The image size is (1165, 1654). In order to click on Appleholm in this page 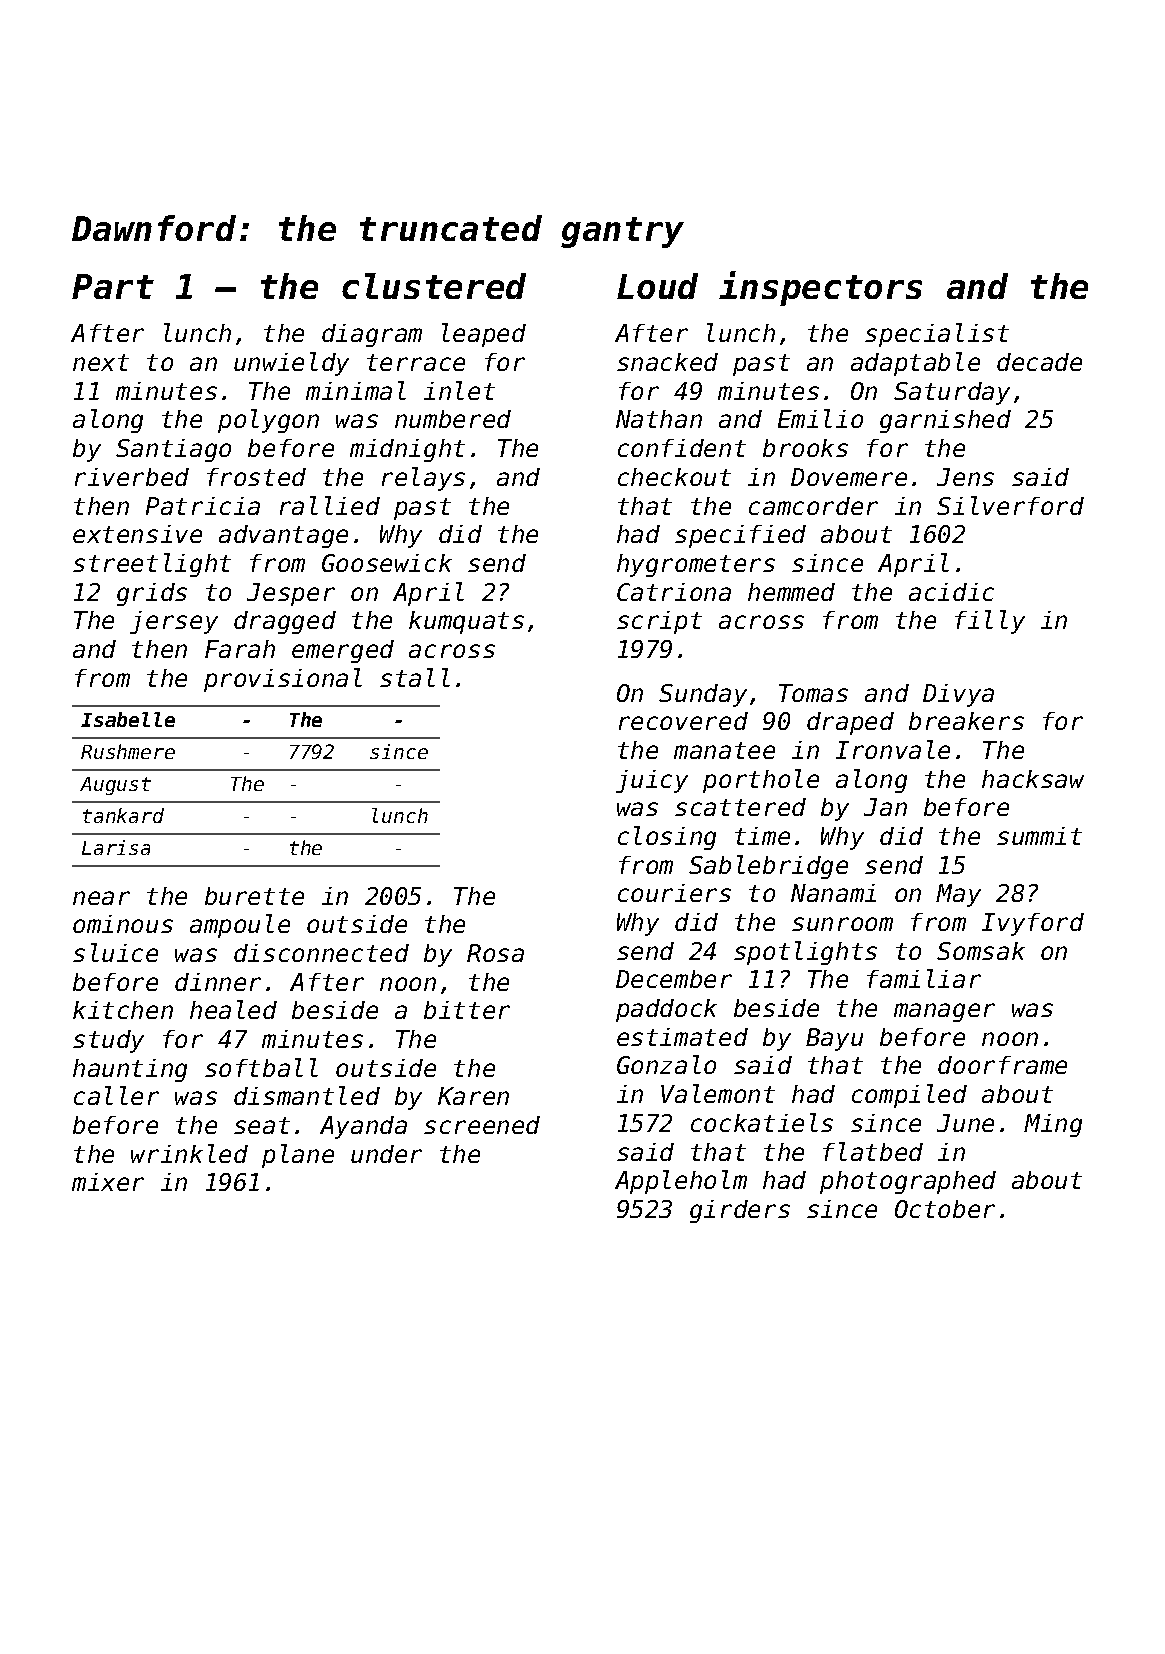, I will do `click(681, 1182)`.
